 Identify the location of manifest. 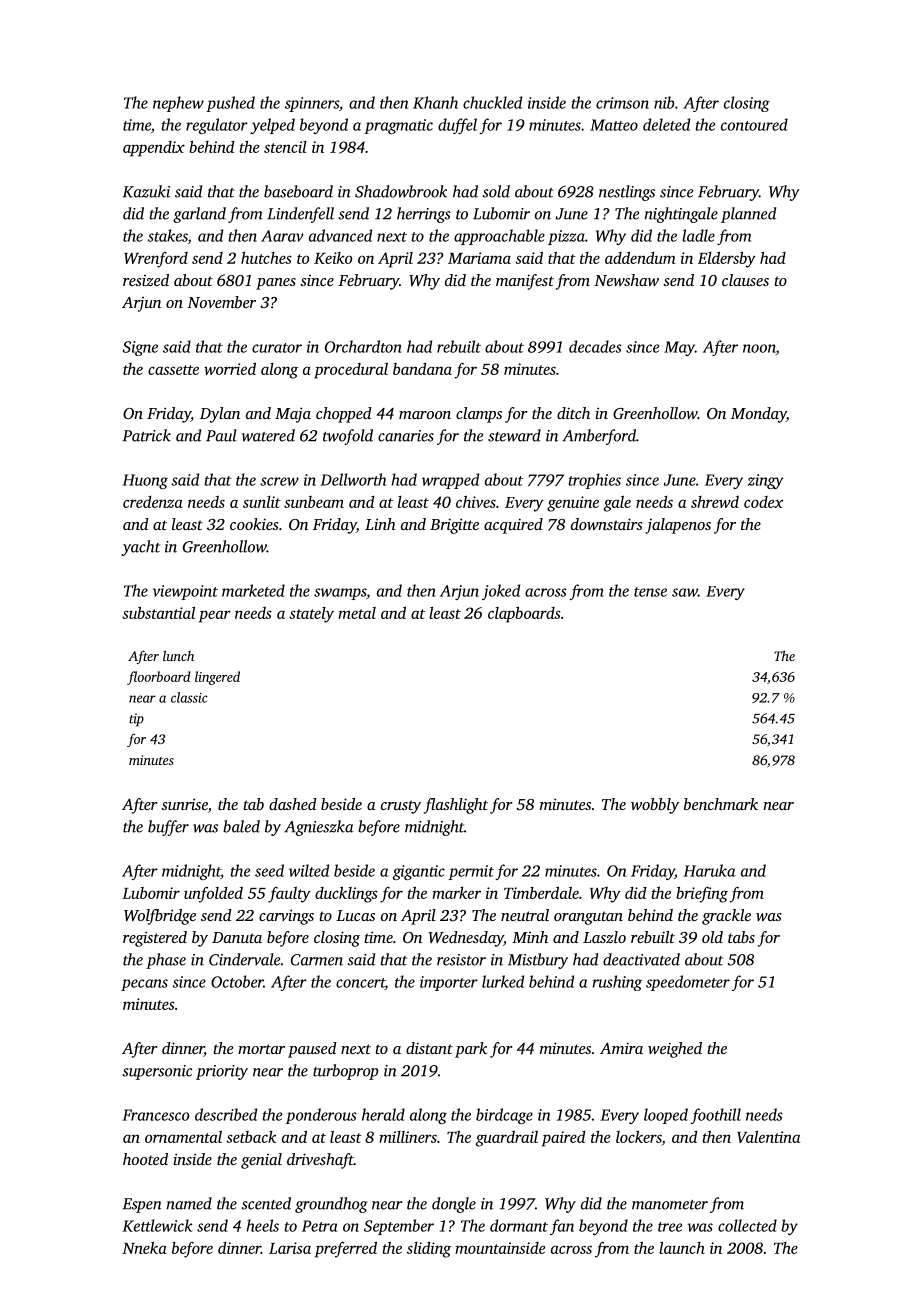
(525, 282).
